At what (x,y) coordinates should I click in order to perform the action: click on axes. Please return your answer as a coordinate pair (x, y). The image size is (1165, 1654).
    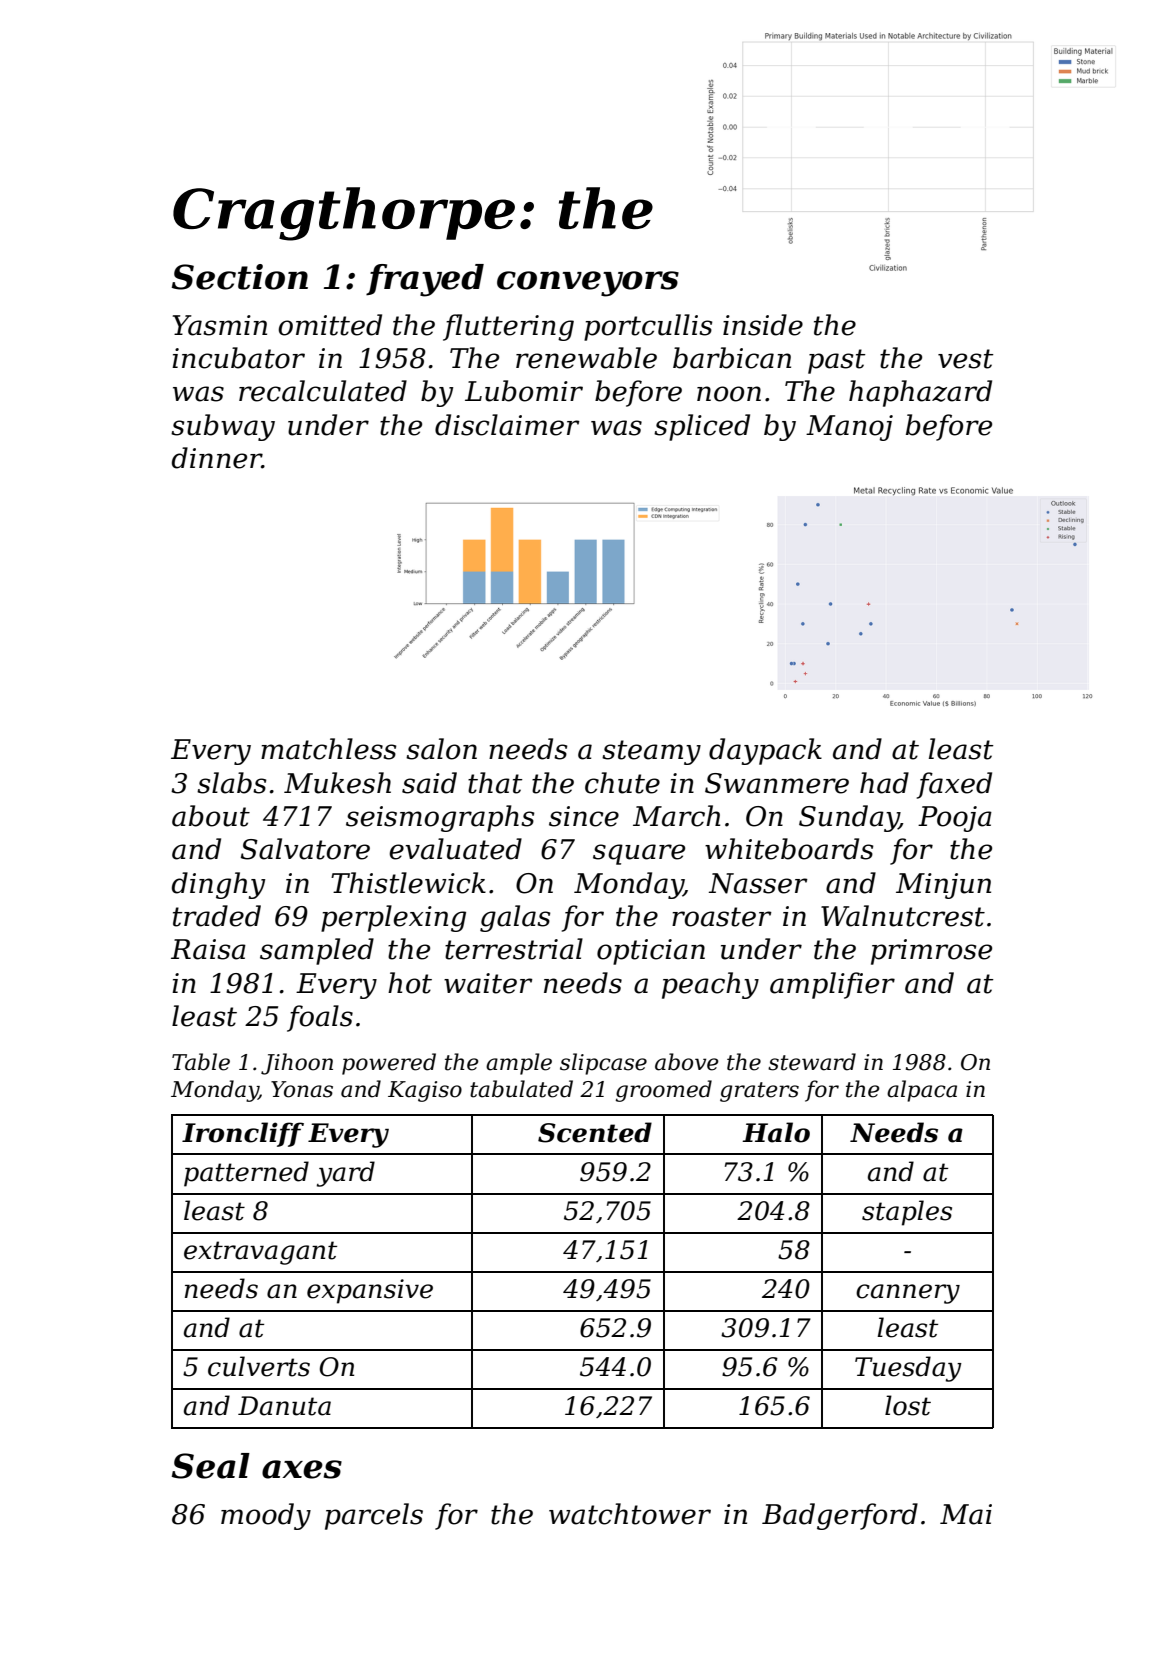
    Looking at the image, I should click on (302, 1469).
